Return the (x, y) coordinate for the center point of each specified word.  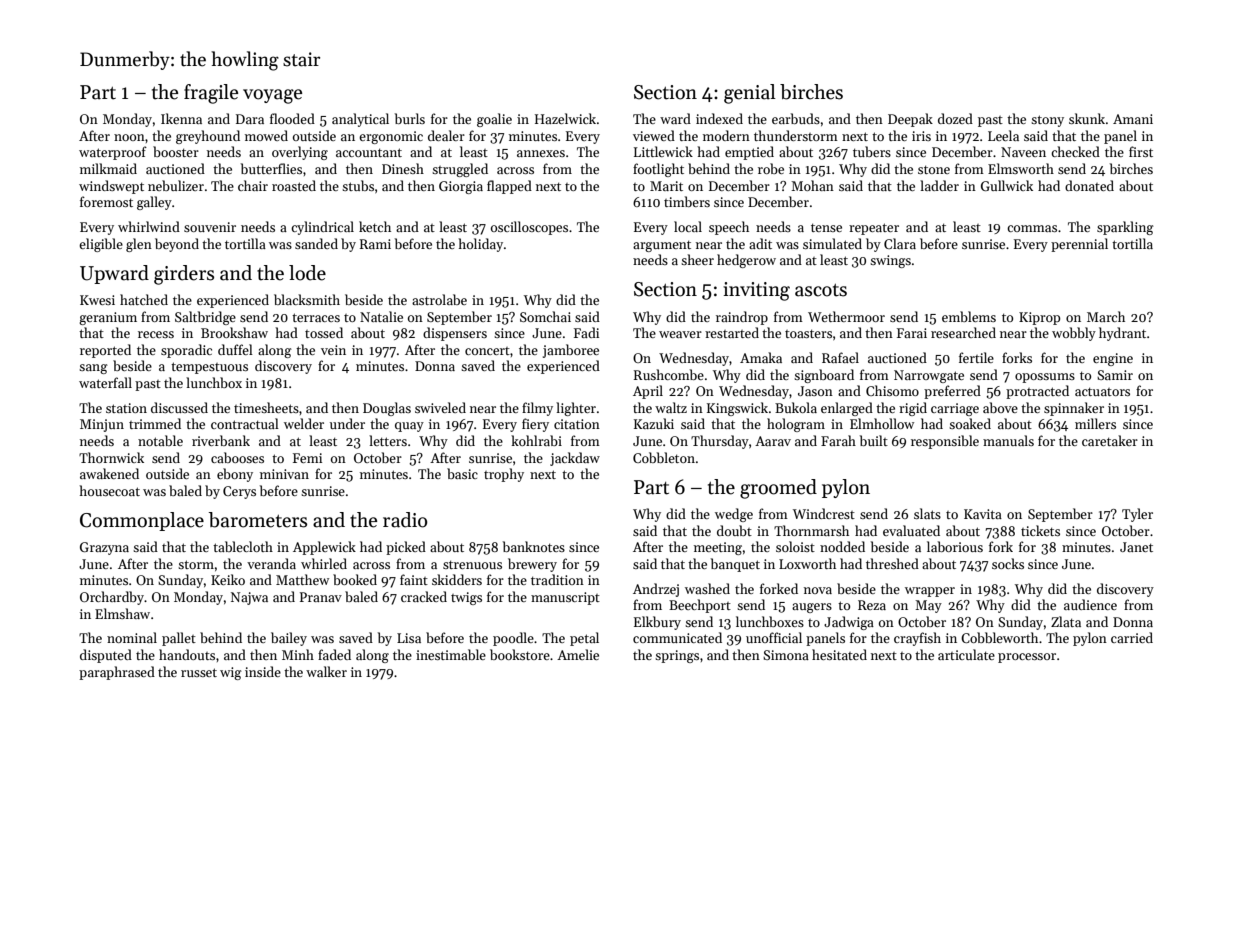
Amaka (761, 357)
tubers (872, 151)
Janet (1136, 547)
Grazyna (104, 548)
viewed (654, 135)
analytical (360, 120)
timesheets (266, 407)
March (1106, 316)
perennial (1079, 245)
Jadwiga (849, 623)
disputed (106, 656)
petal (584, 639)
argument (662, 246)
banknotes (534, 546)
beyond (177, 245)
